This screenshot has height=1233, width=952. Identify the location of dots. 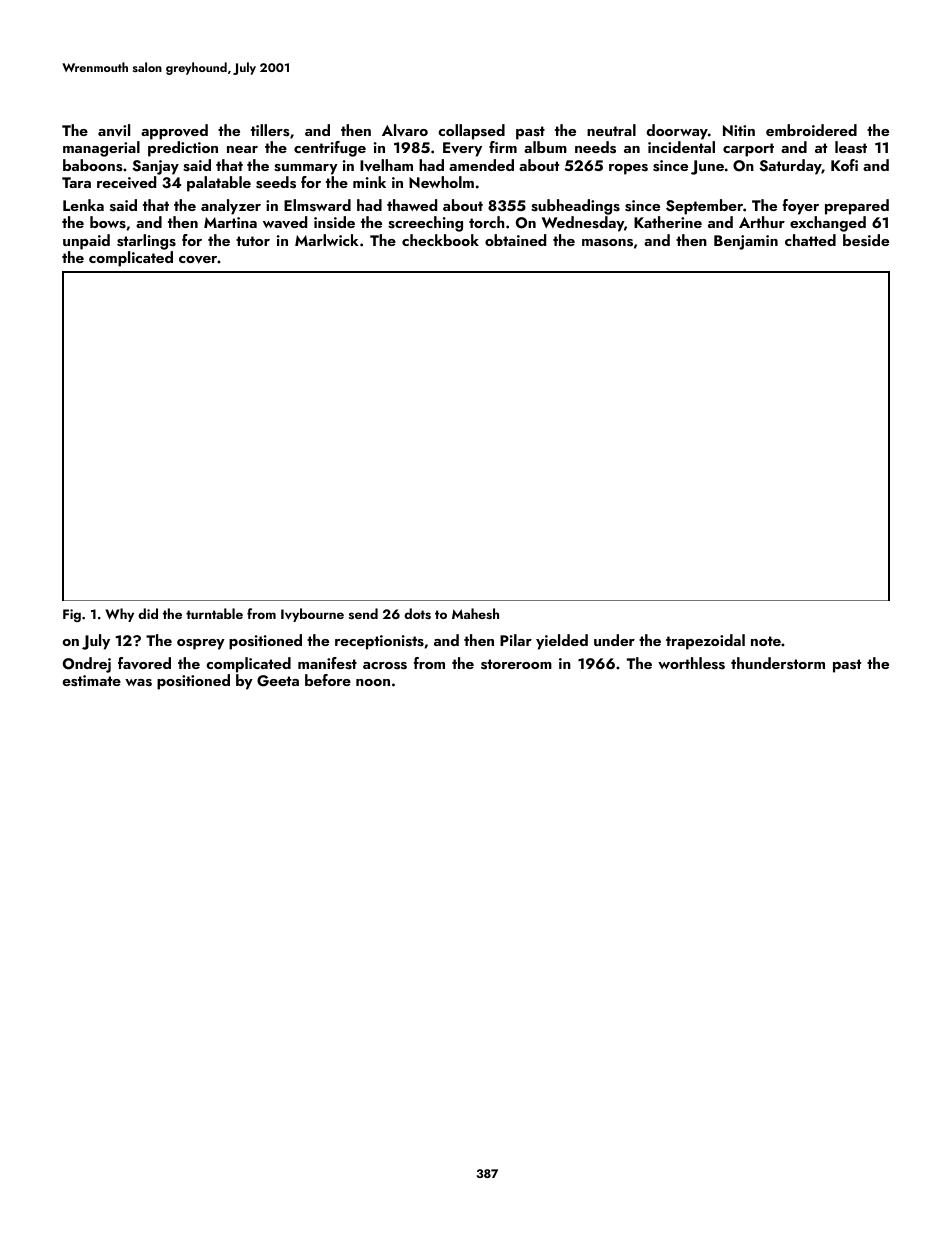
(417, 613).
